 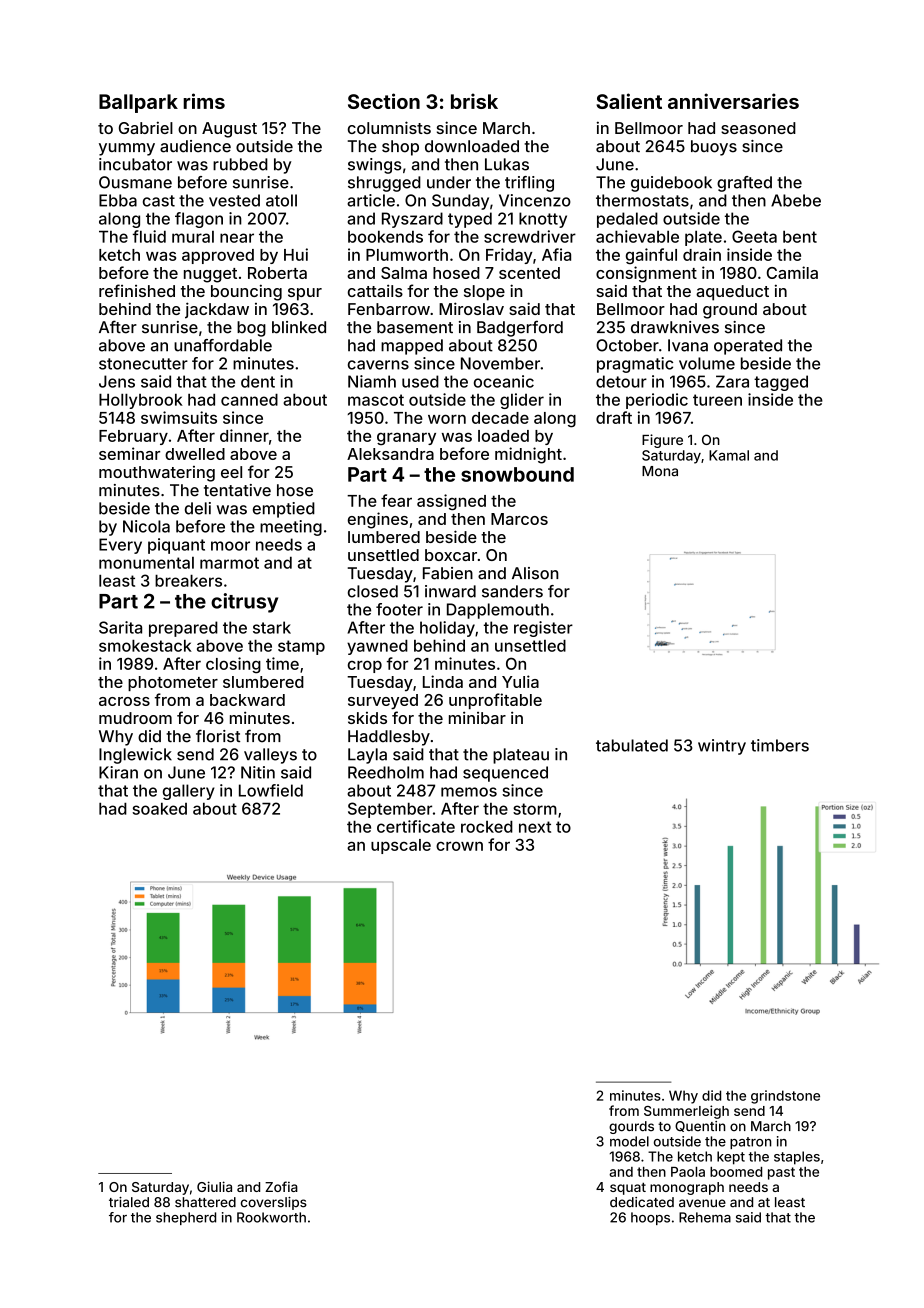 I want to click on Yulia, so click(x=520, y=681).
